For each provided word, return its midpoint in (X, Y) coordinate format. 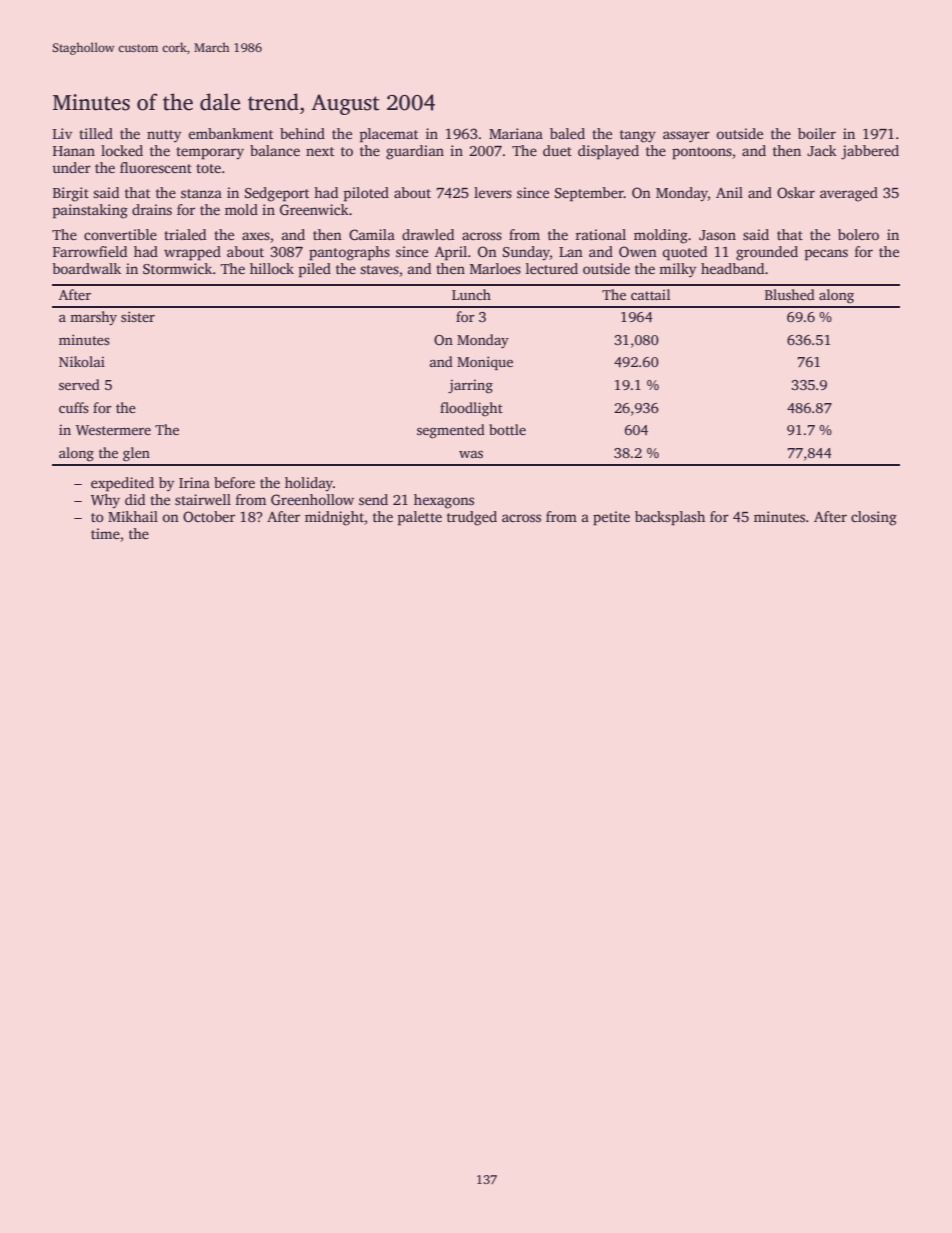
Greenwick (314, 209)
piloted (366, 194)
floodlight (471, 409)
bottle (507, 429)
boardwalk (86, 268)
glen (136, 454)
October (209, 516)
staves (379, 269)
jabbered (870, 152)
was (471, 454)
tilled (96, 133)
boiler (817, 133)
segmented (451, 431)
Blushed (790, 294)
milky (677, 270)
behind (302, 133)
